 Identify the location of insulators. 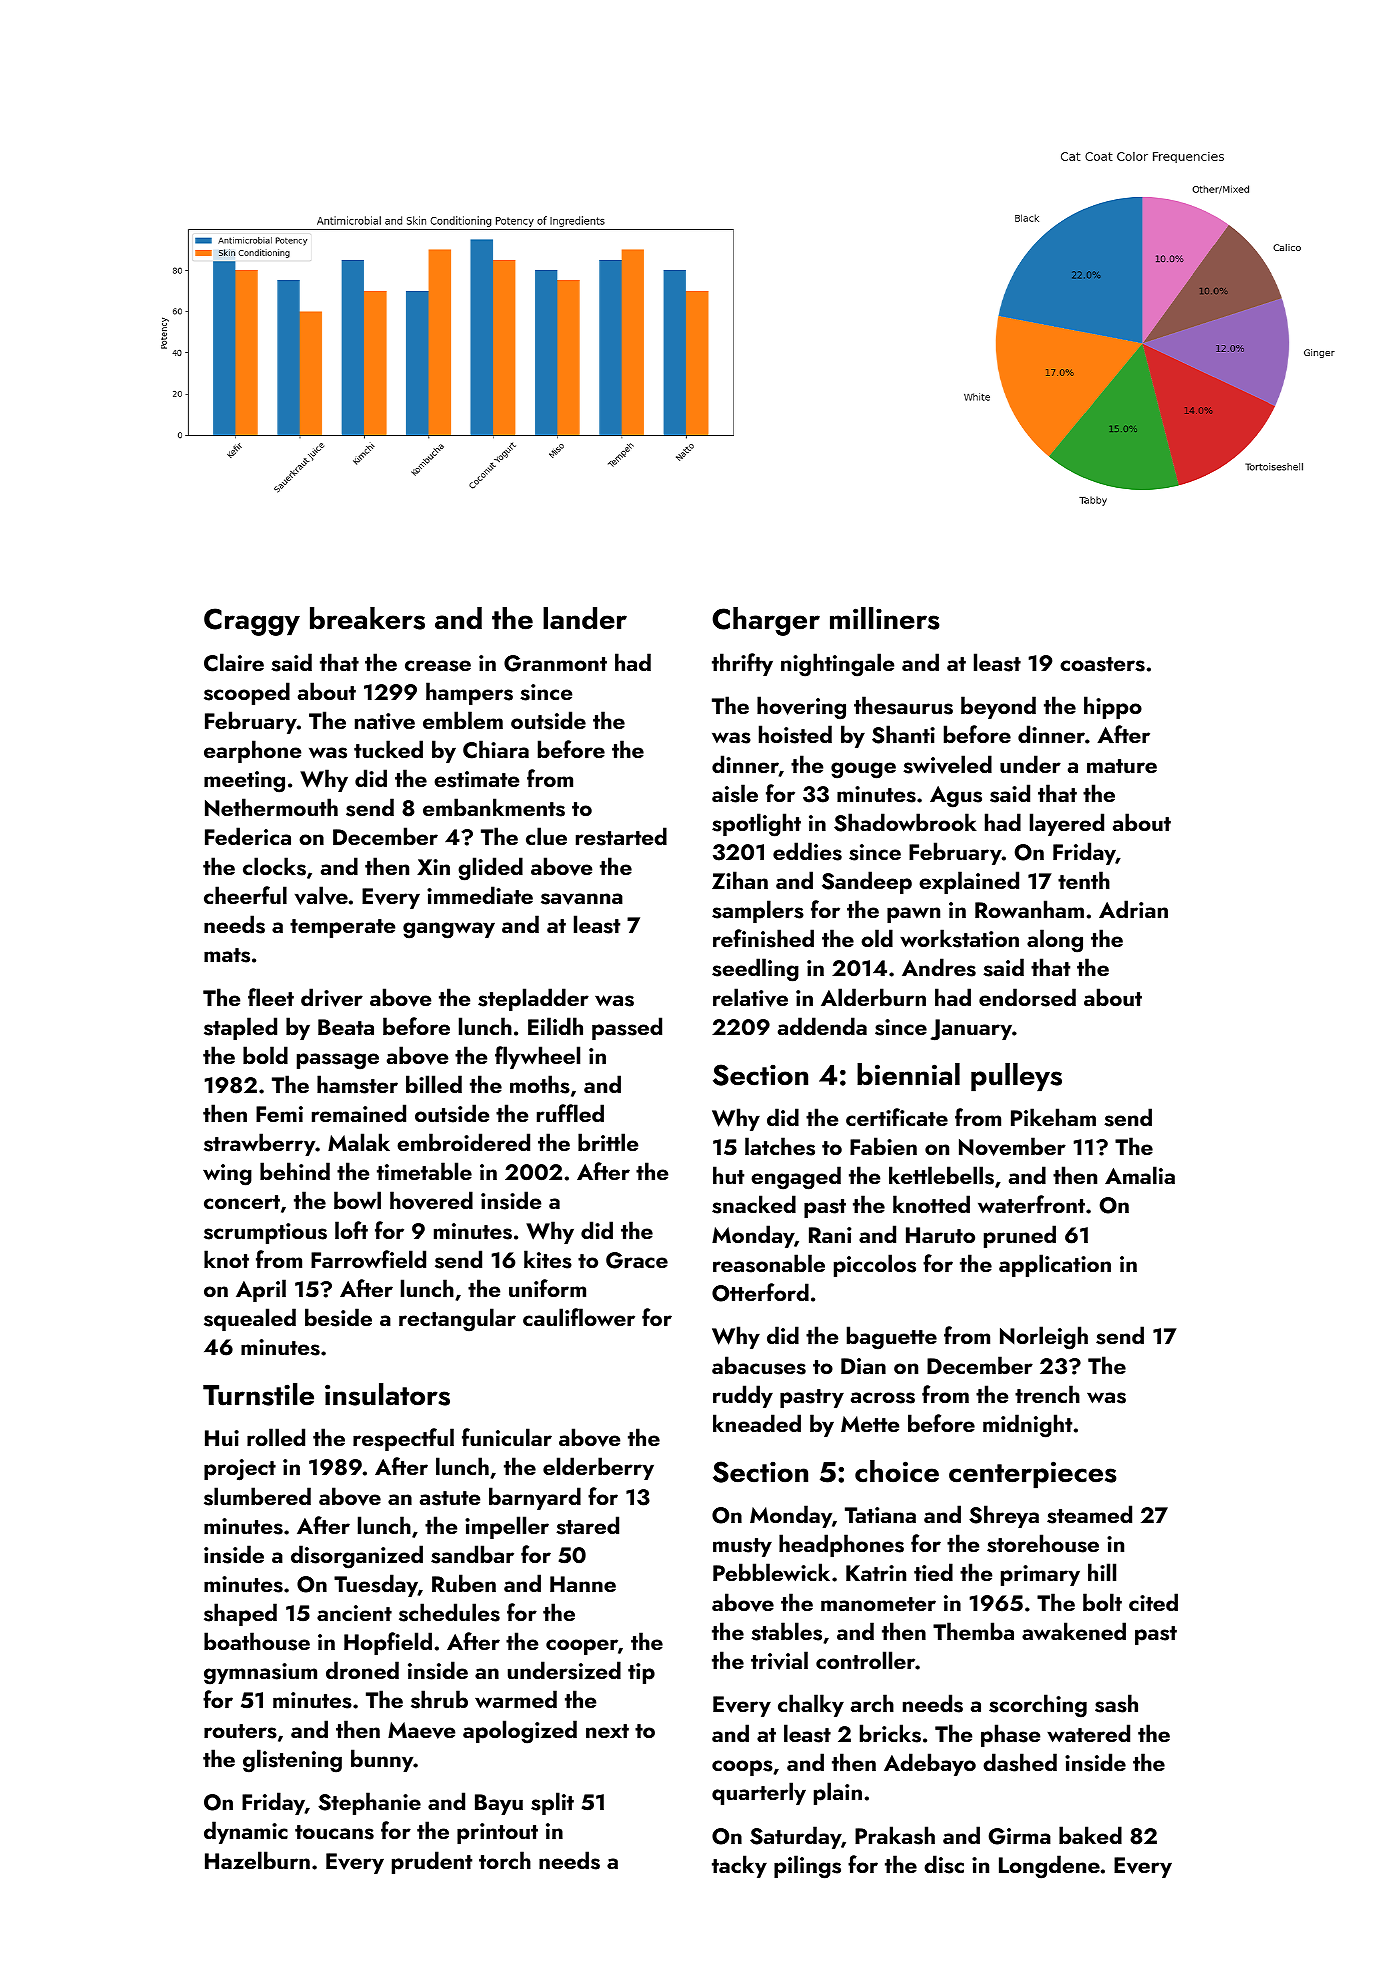
(387, 1394).
